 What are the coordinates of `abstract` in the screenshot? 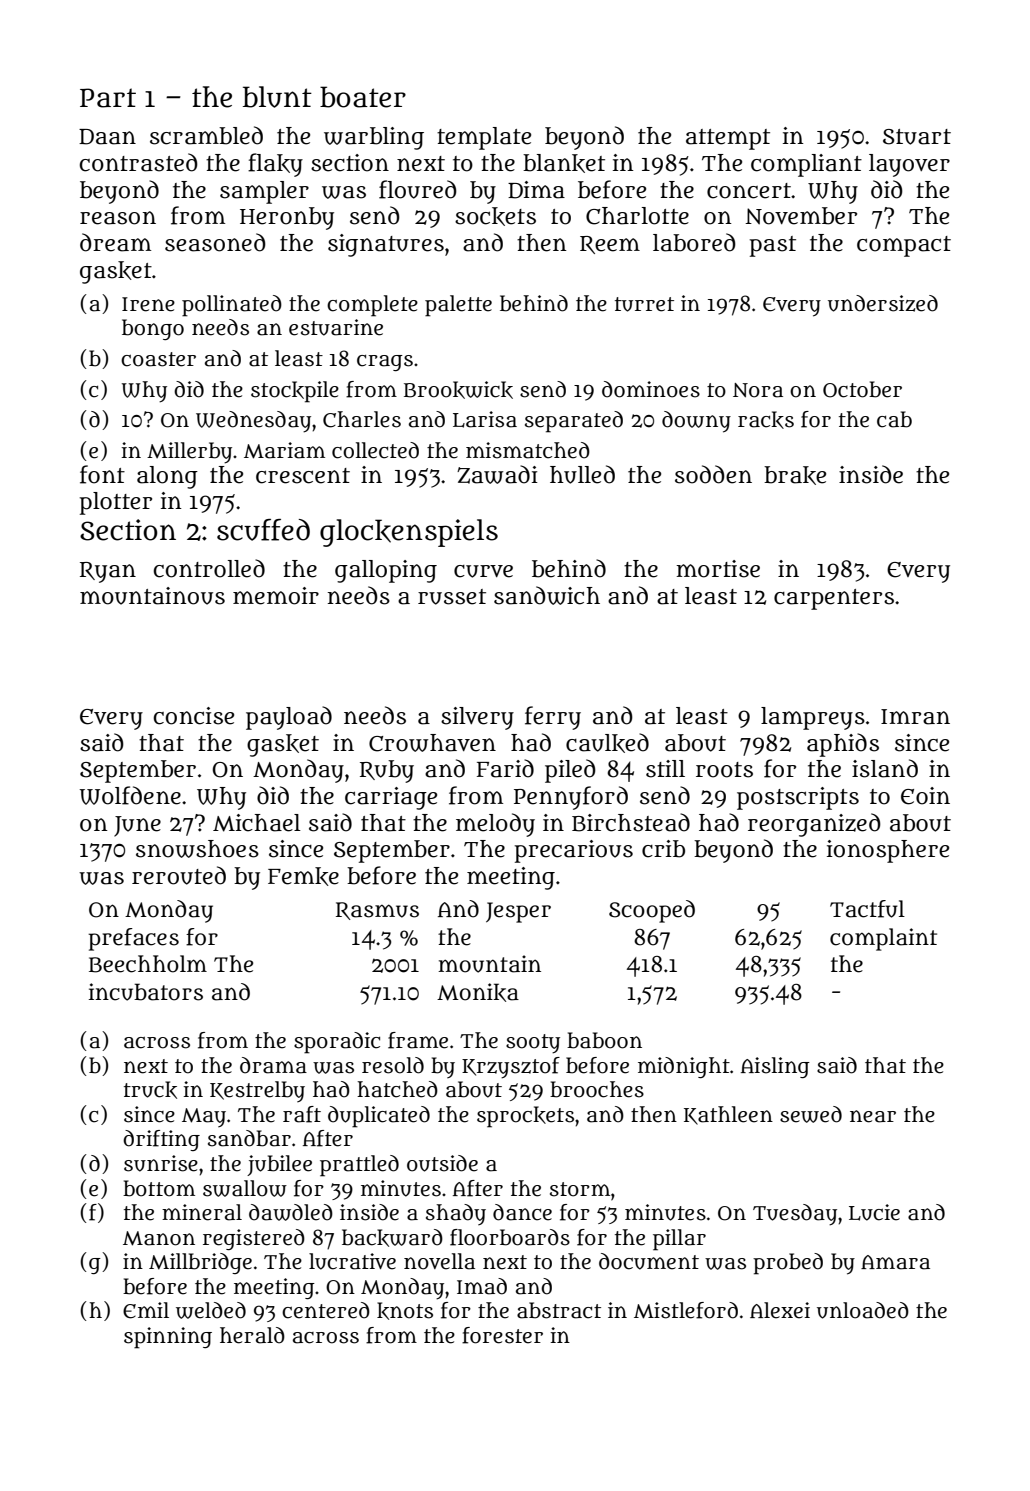 It's located at (559, 1310).
